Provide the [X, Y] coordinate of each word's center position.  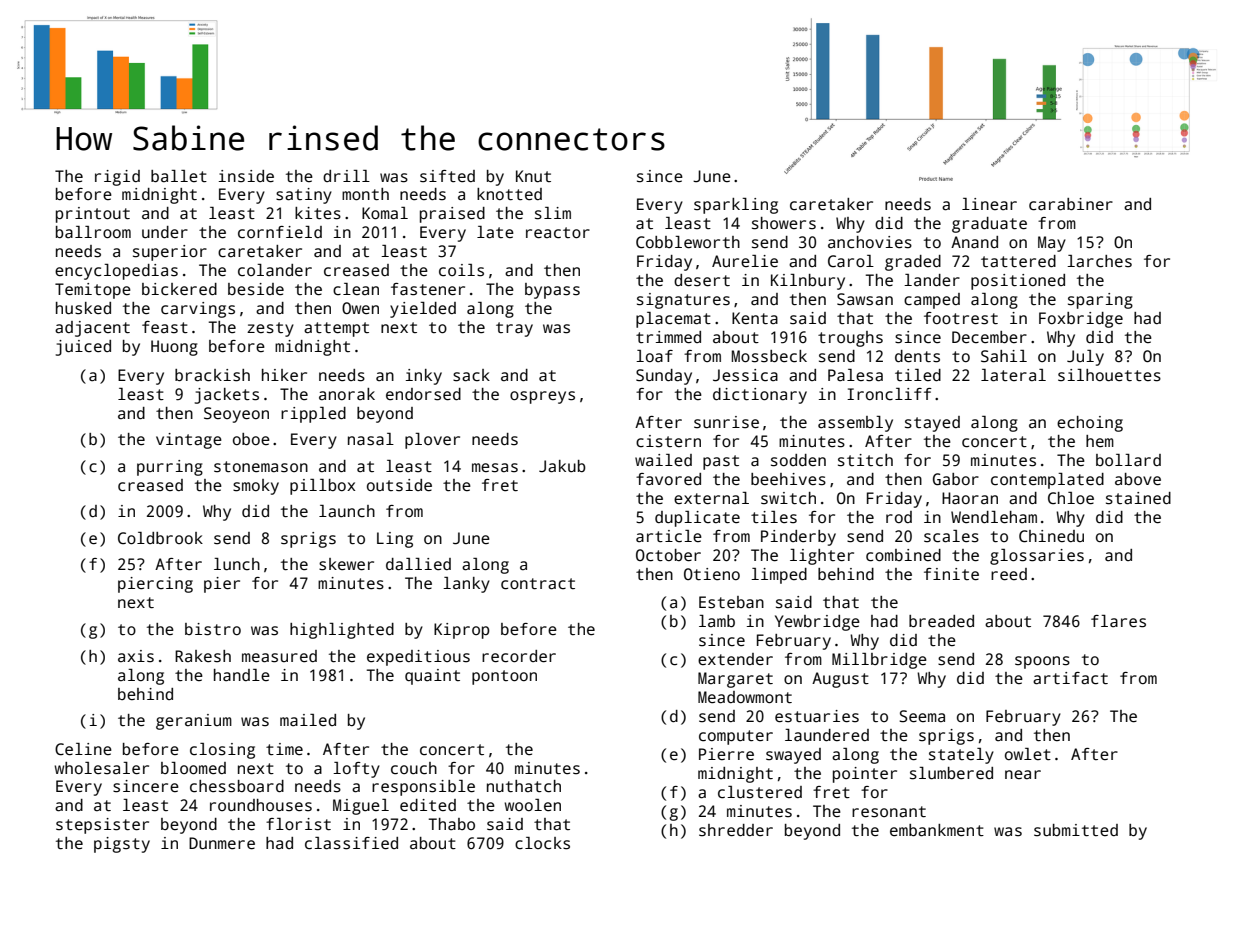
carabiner [1071, 204]
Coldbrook [160, 538]
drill [346, 176]
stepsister [102, 826]
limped [779, 576]
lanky [466, 585]
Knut [533, 176]
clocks [542, 843]
